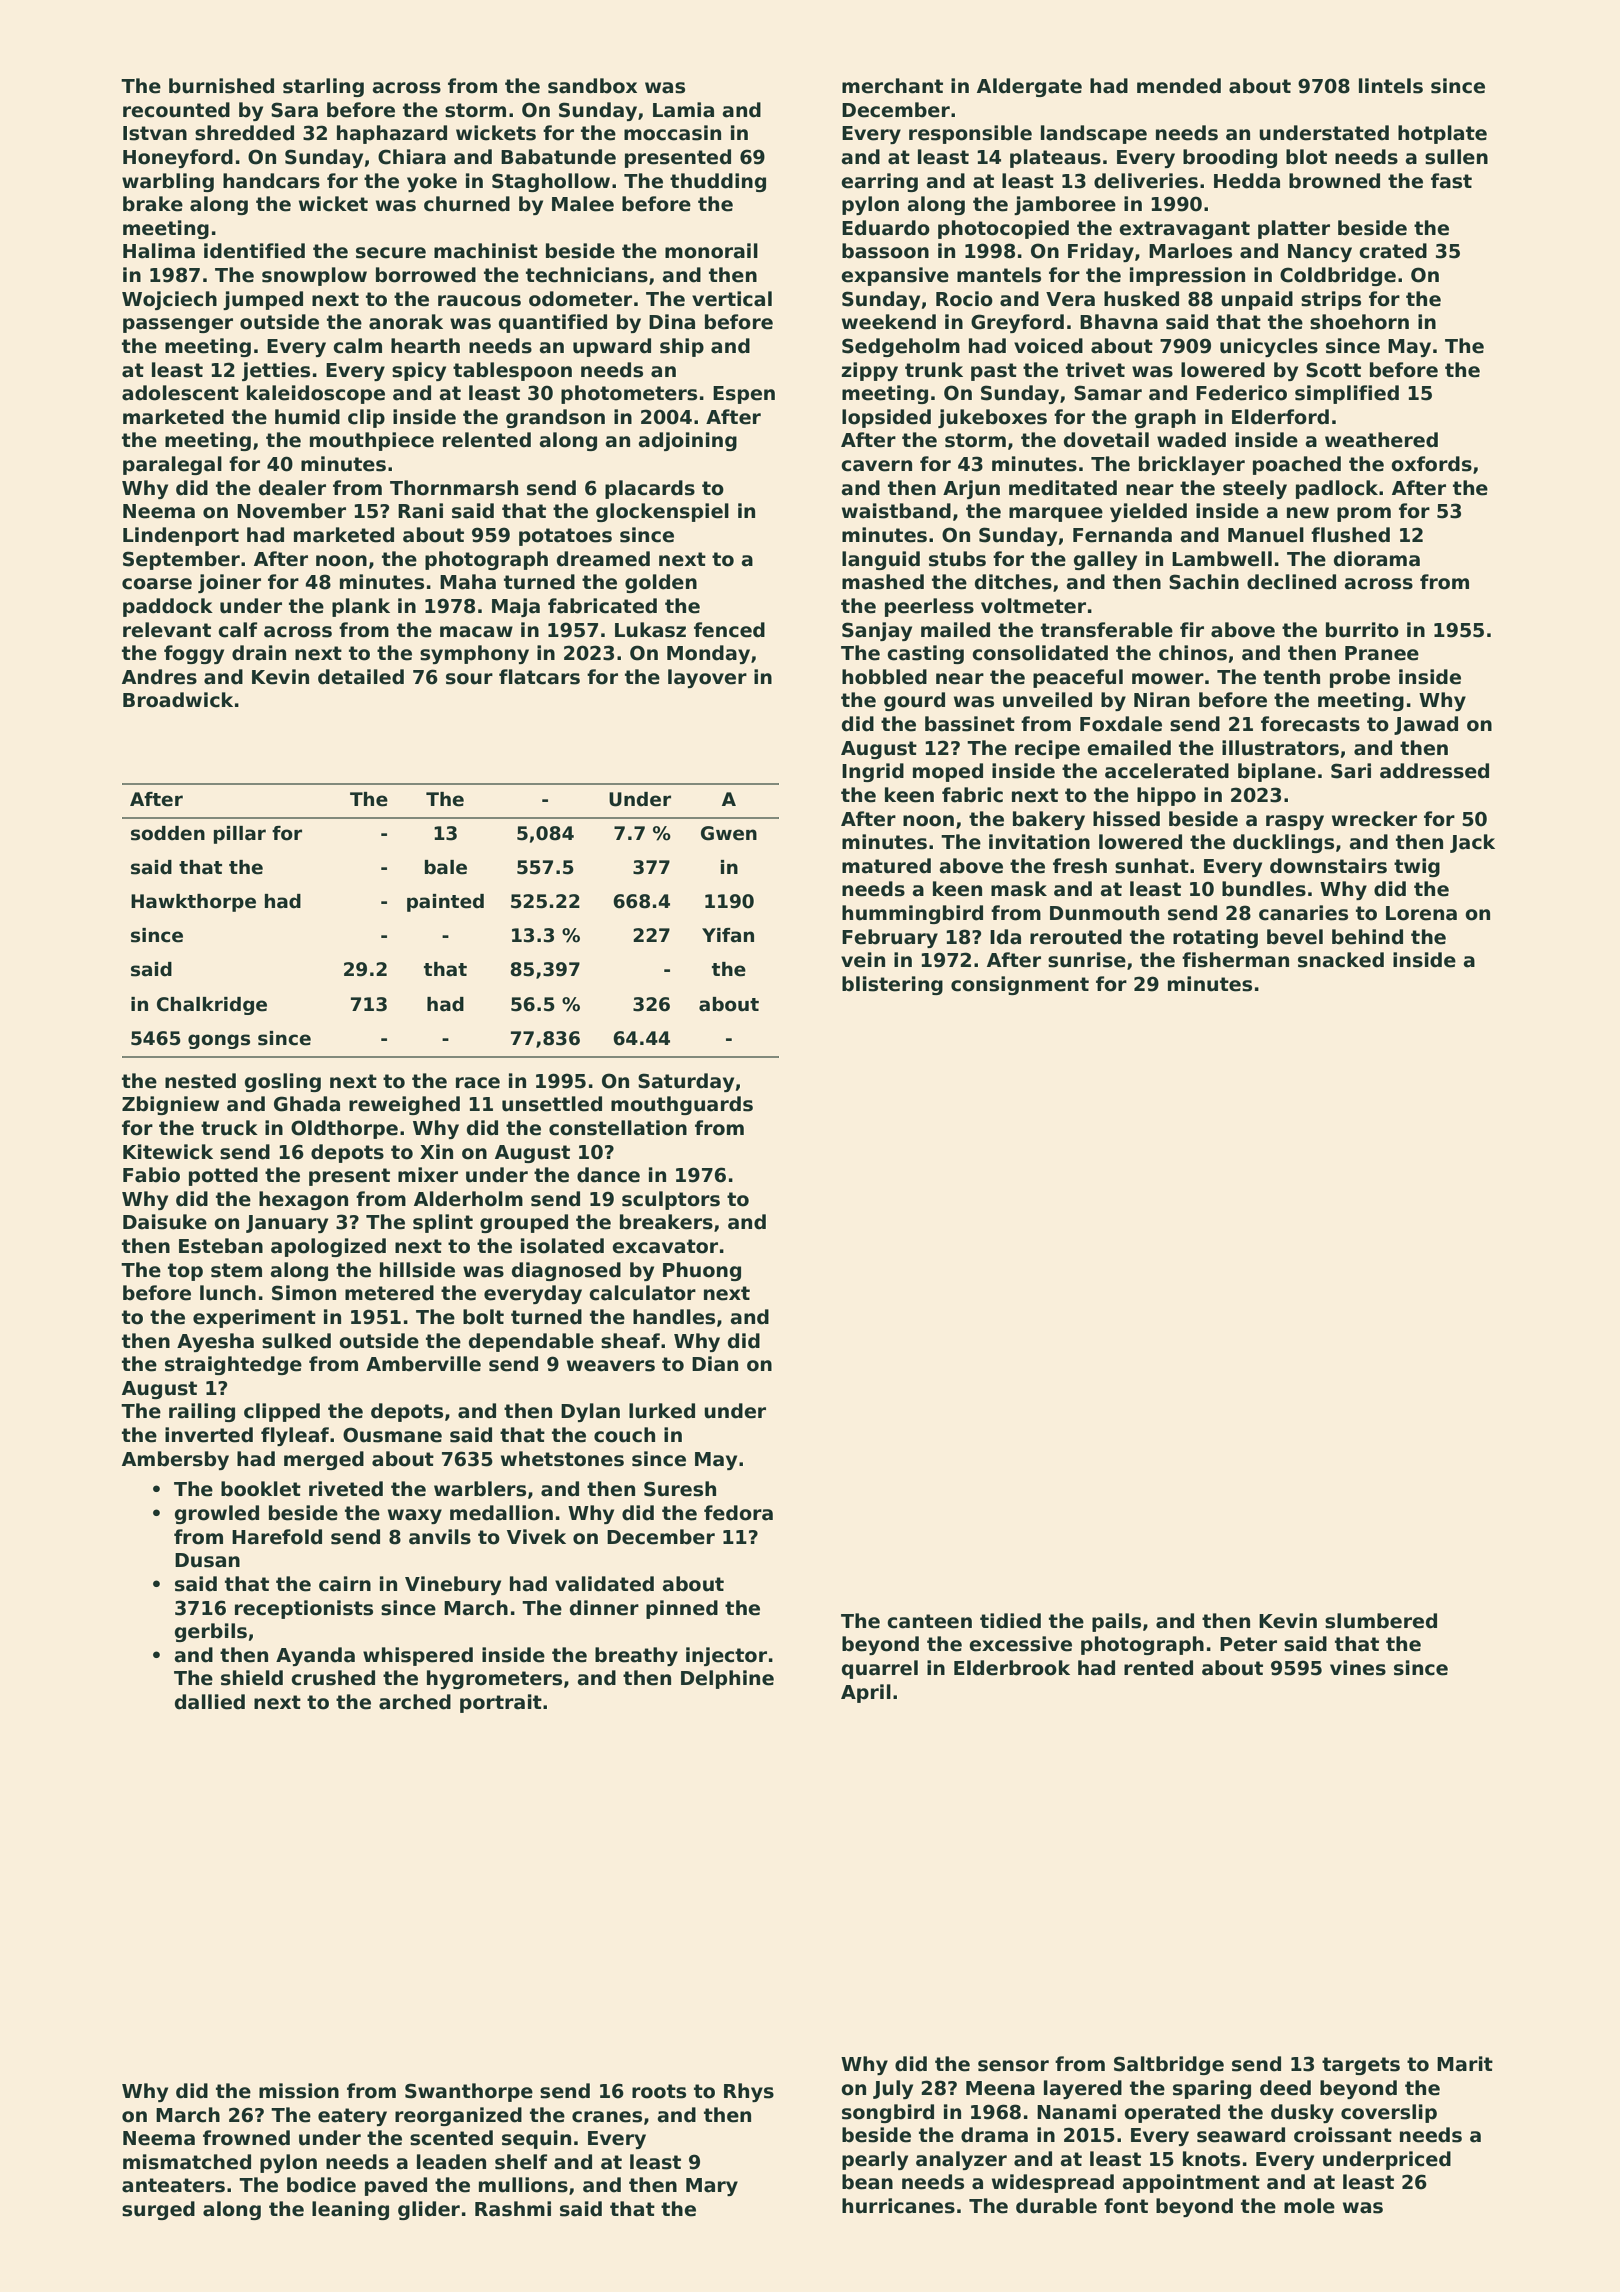  I want to click on ship, so click(682, 347).
